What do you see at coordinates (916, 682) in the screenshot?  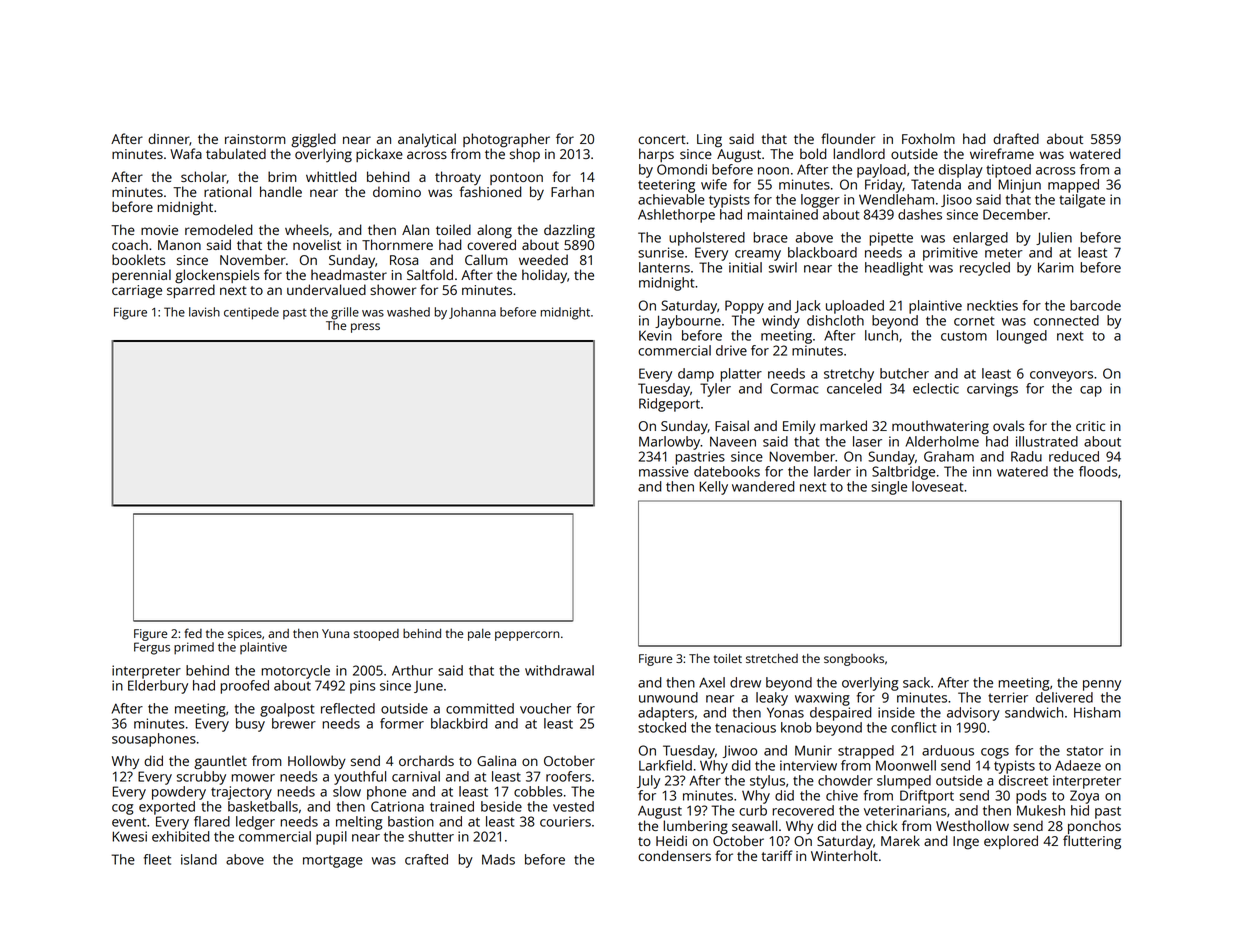 I see `sack` at bounding box center [916, 682].
